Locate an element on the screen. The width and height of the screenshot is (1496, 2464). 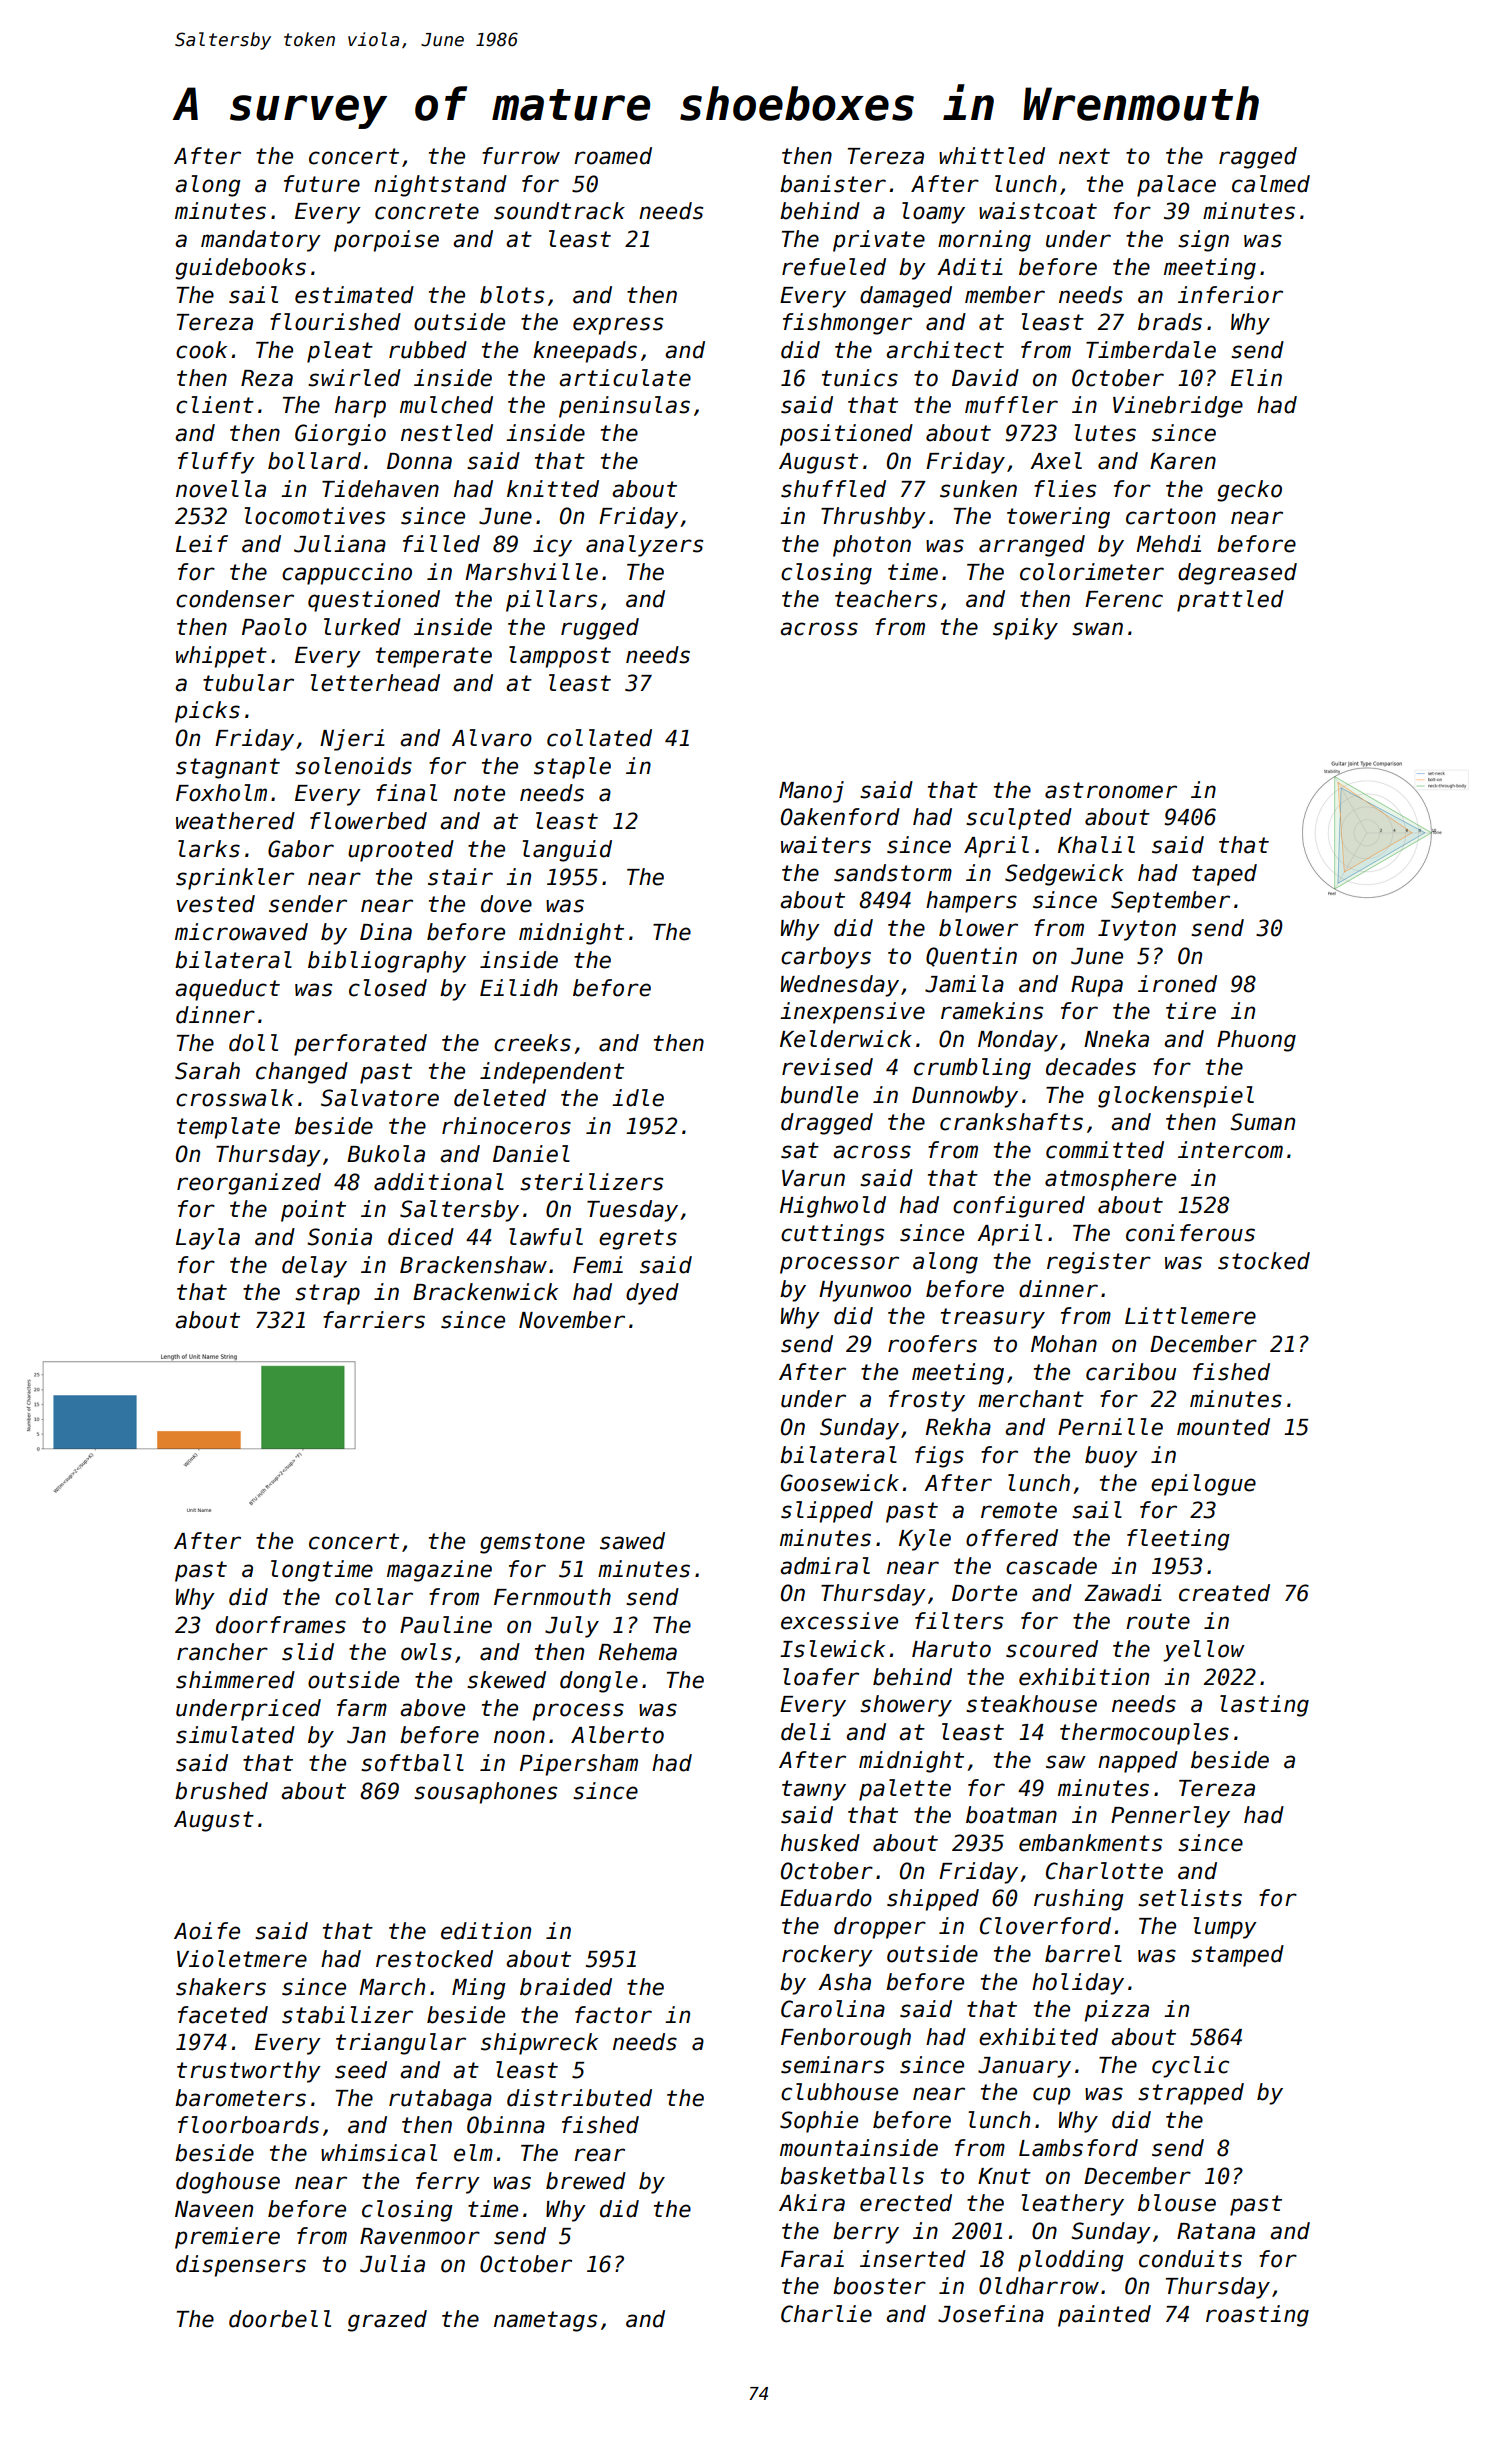
Manoj is located at coordinates (811, 792).
